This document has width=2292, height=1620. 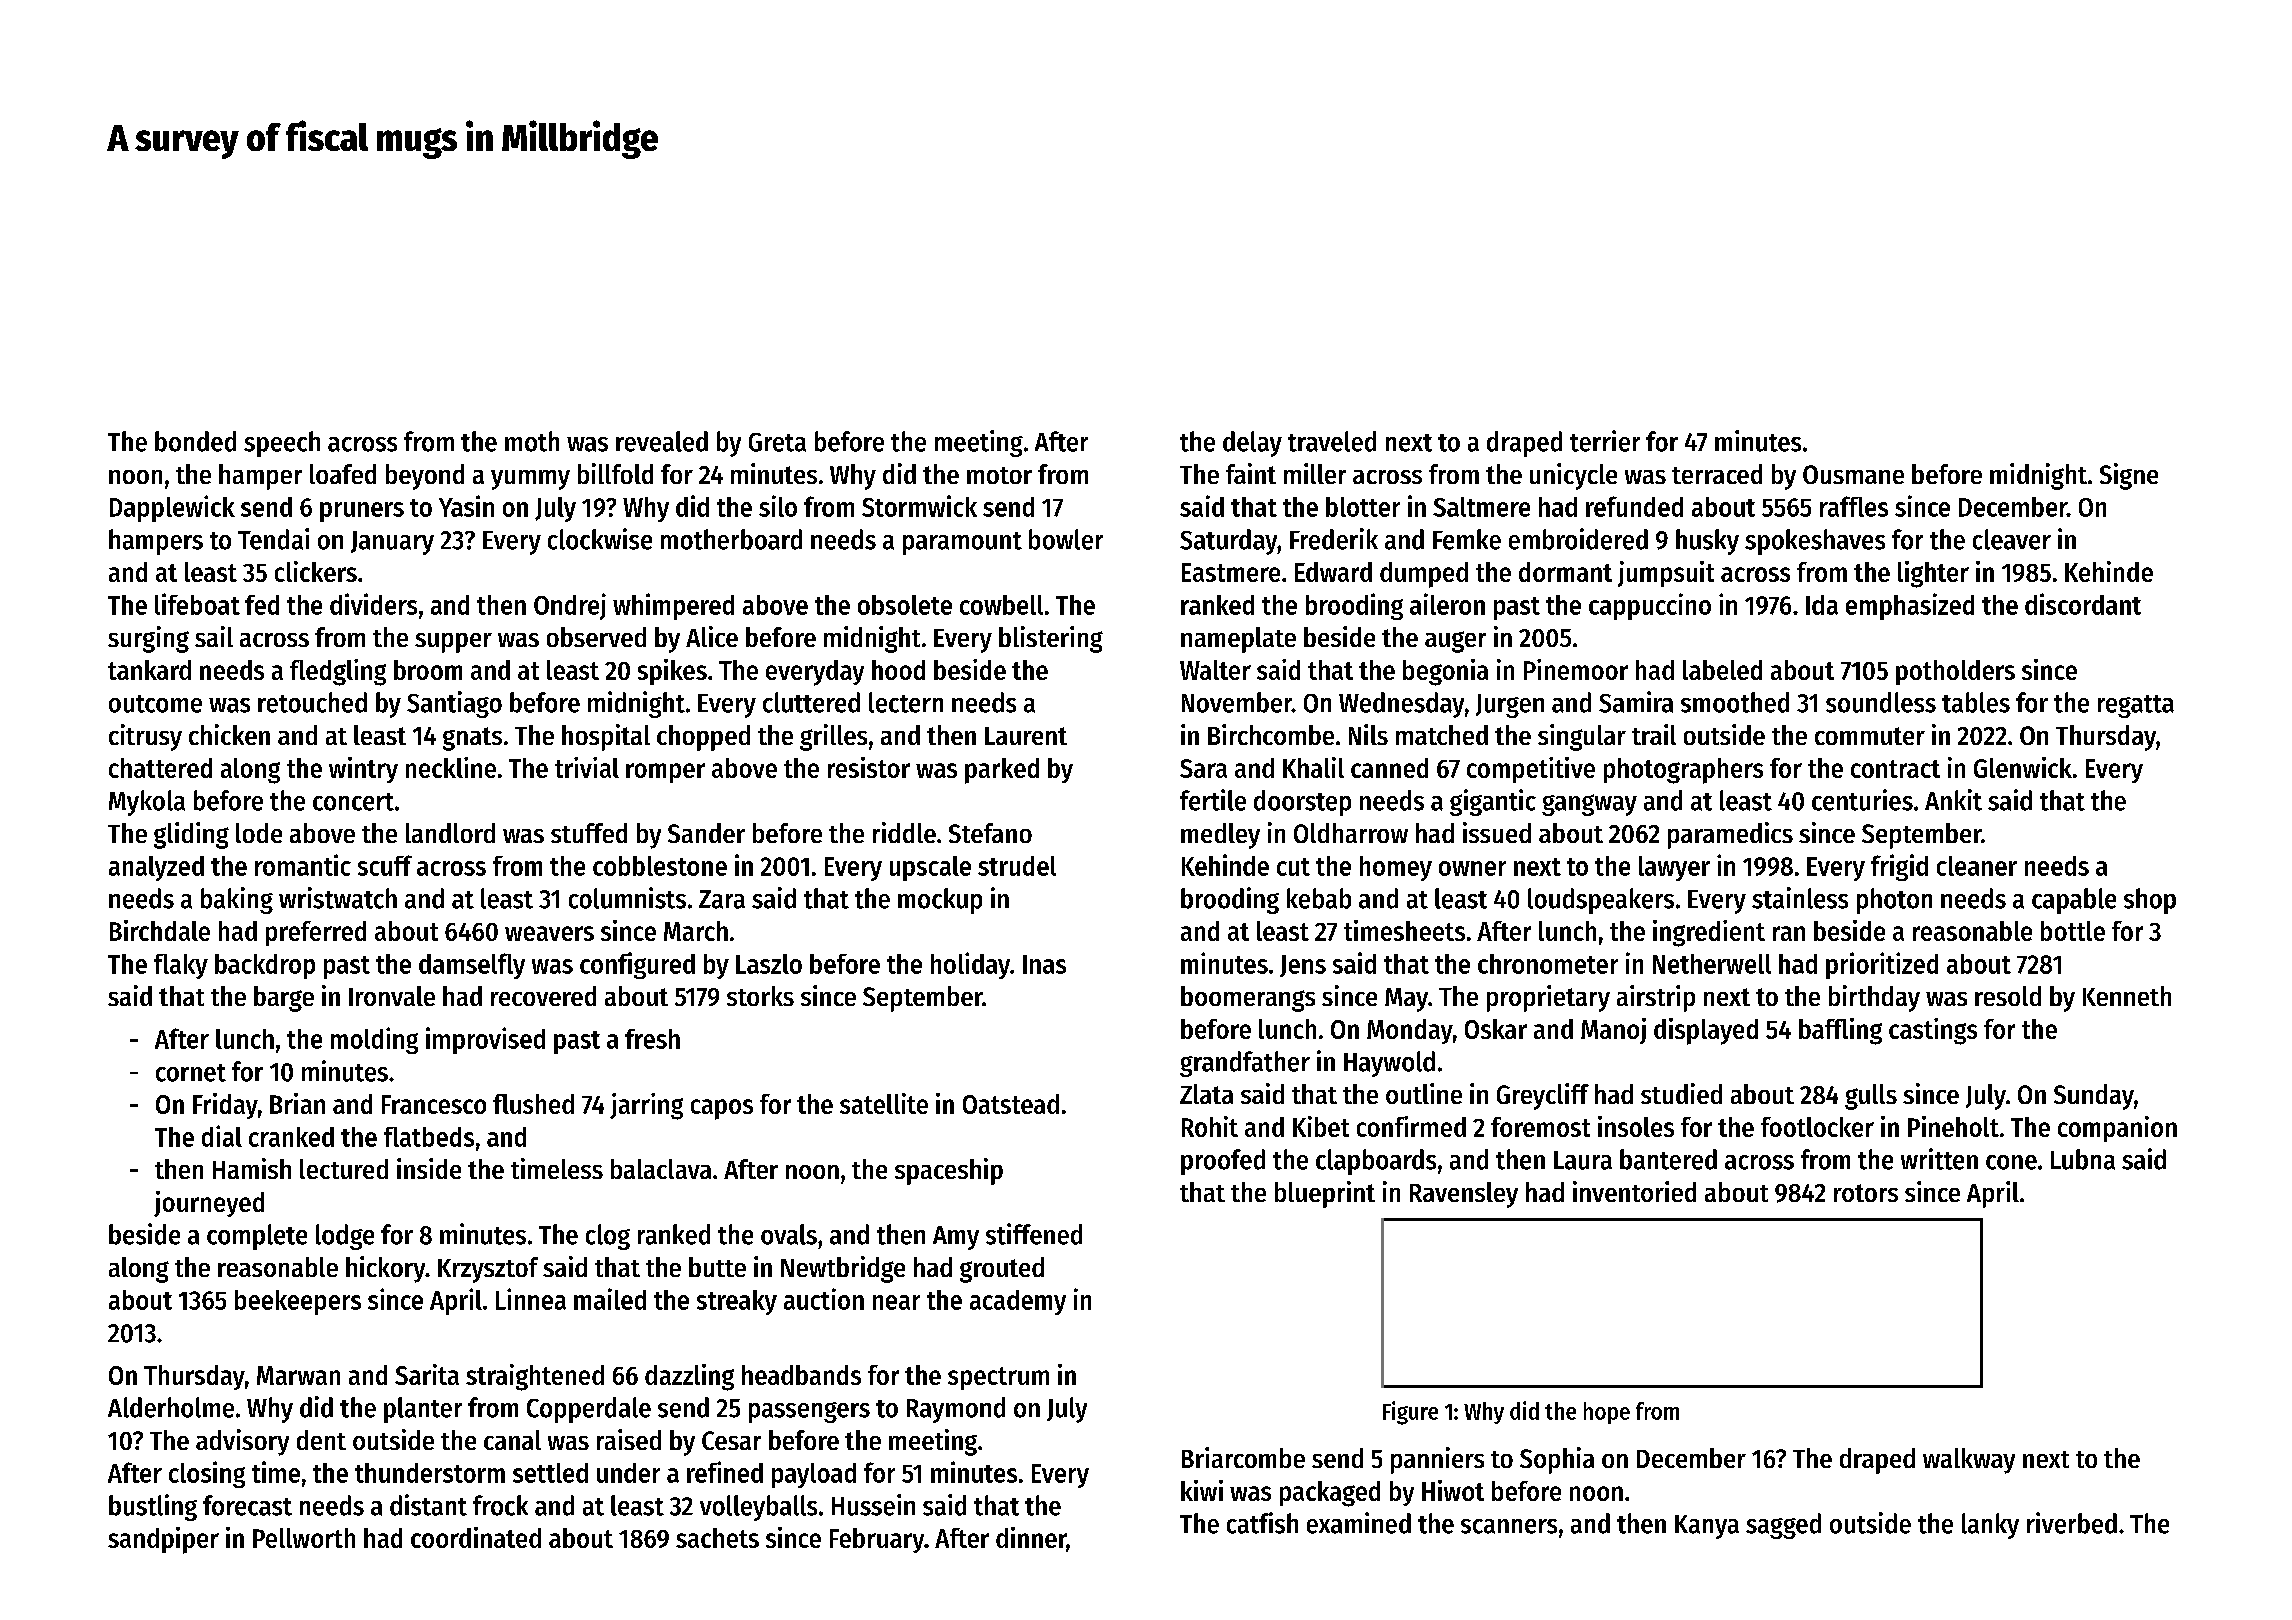 I want to click on gnats, so click(x=472, y=739).
